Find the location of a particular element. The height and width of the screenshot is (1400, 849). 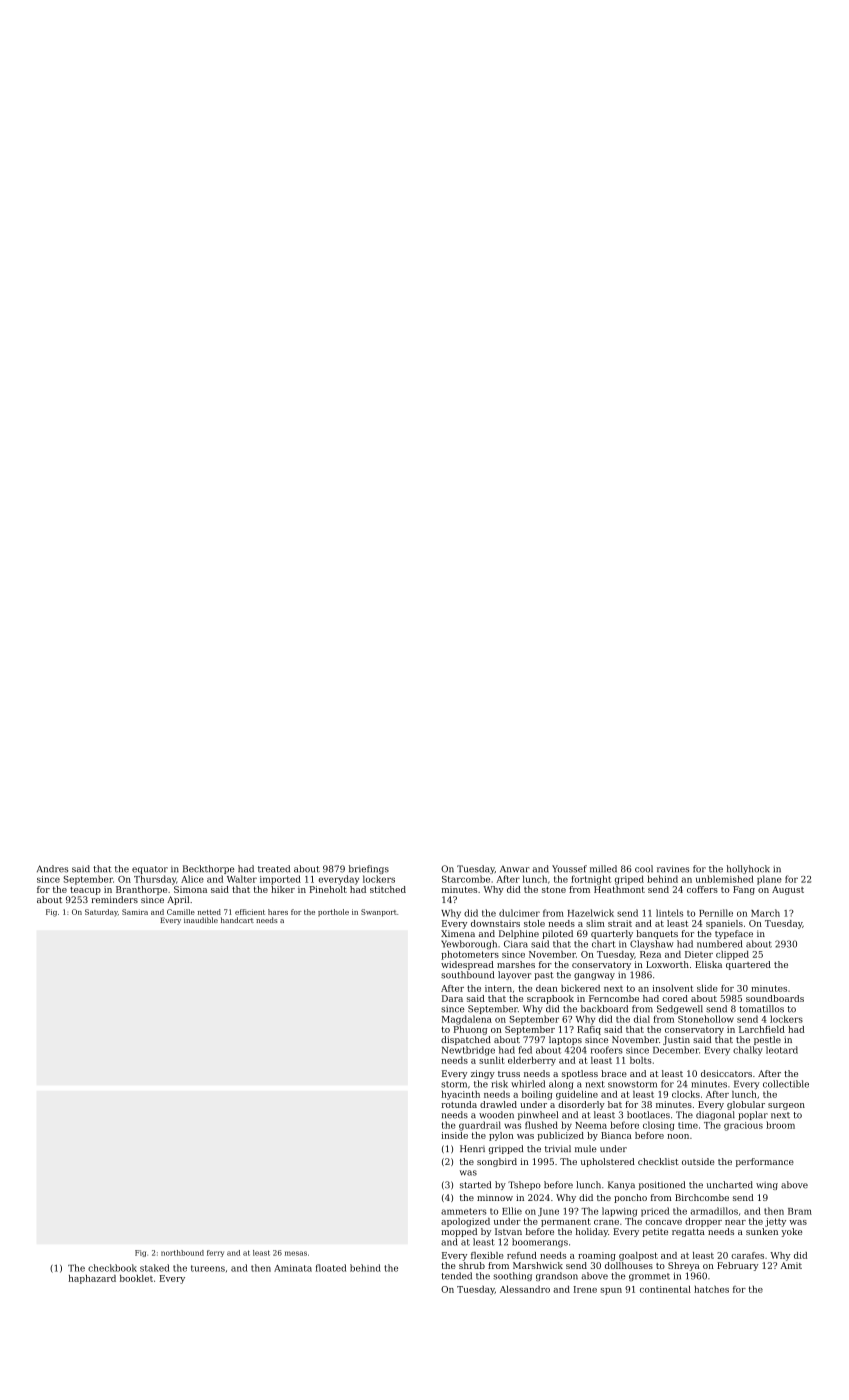

Youssef is located at coordinates (569, 869).
